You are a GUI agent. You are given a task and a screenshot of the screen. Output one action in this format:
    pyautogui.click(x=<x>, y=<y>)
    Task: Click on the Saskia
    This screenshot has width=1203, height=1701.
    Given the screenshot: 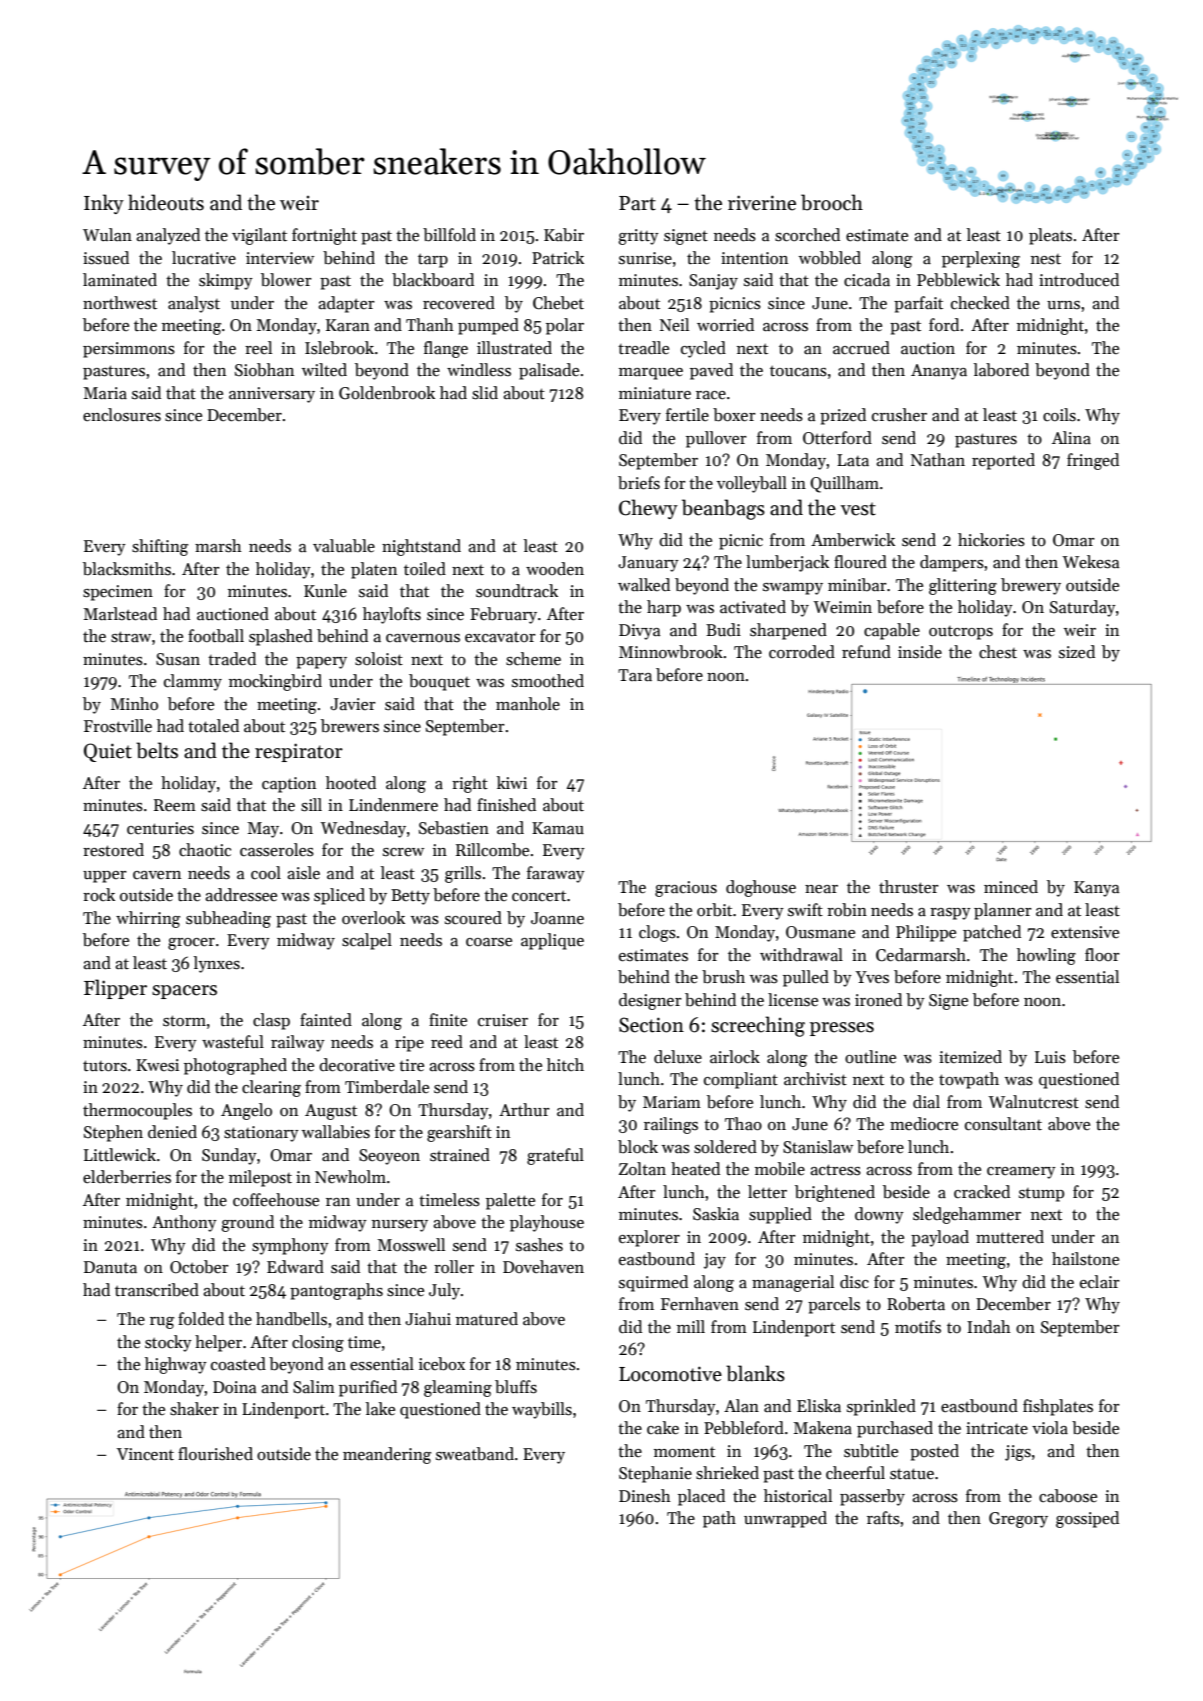 What is the action you would take?
    pyautogui.click(x=716, y=1214)
